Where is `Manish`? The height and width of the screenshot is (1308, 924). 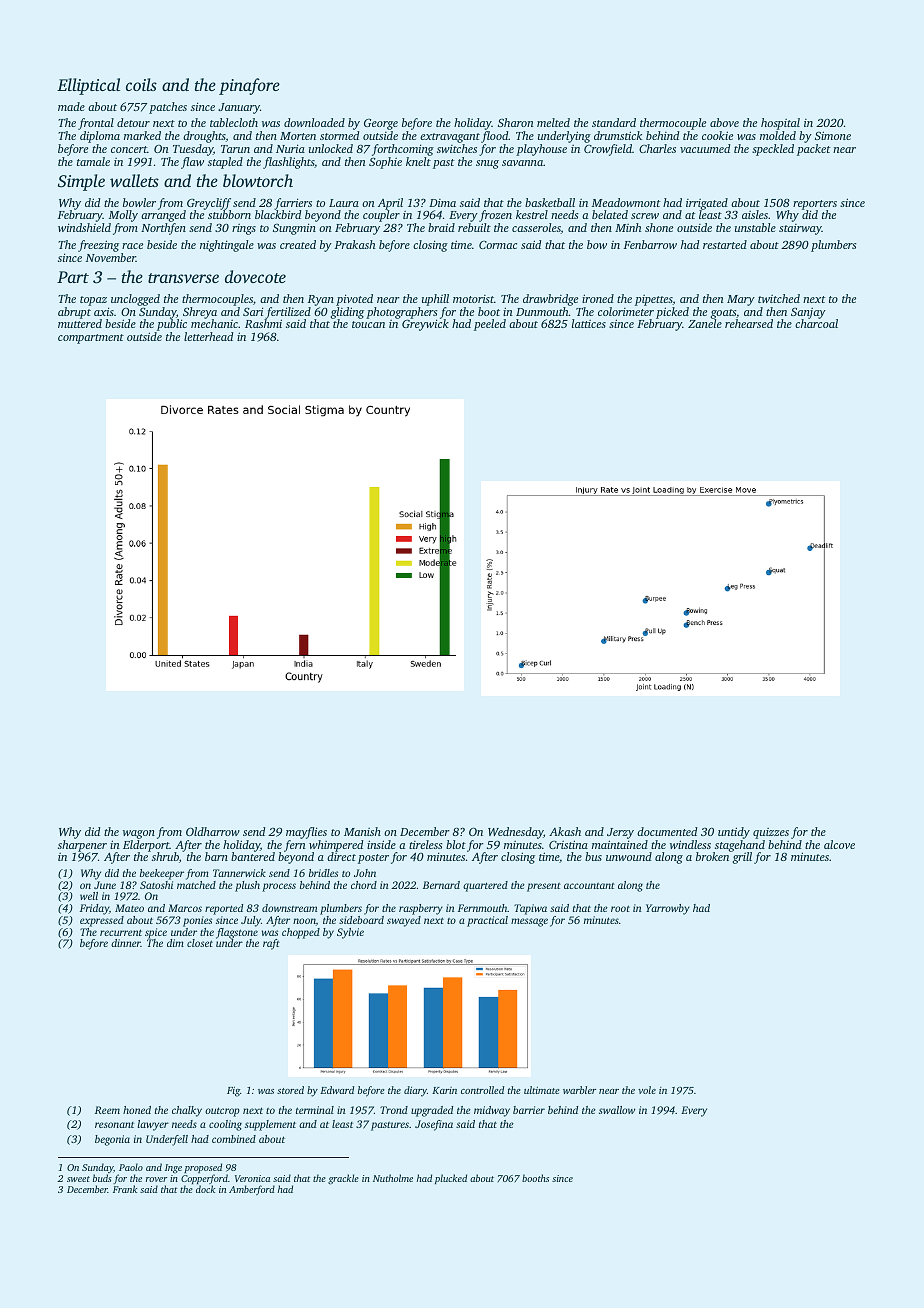 Manish is located at coordinates (362, 831).
